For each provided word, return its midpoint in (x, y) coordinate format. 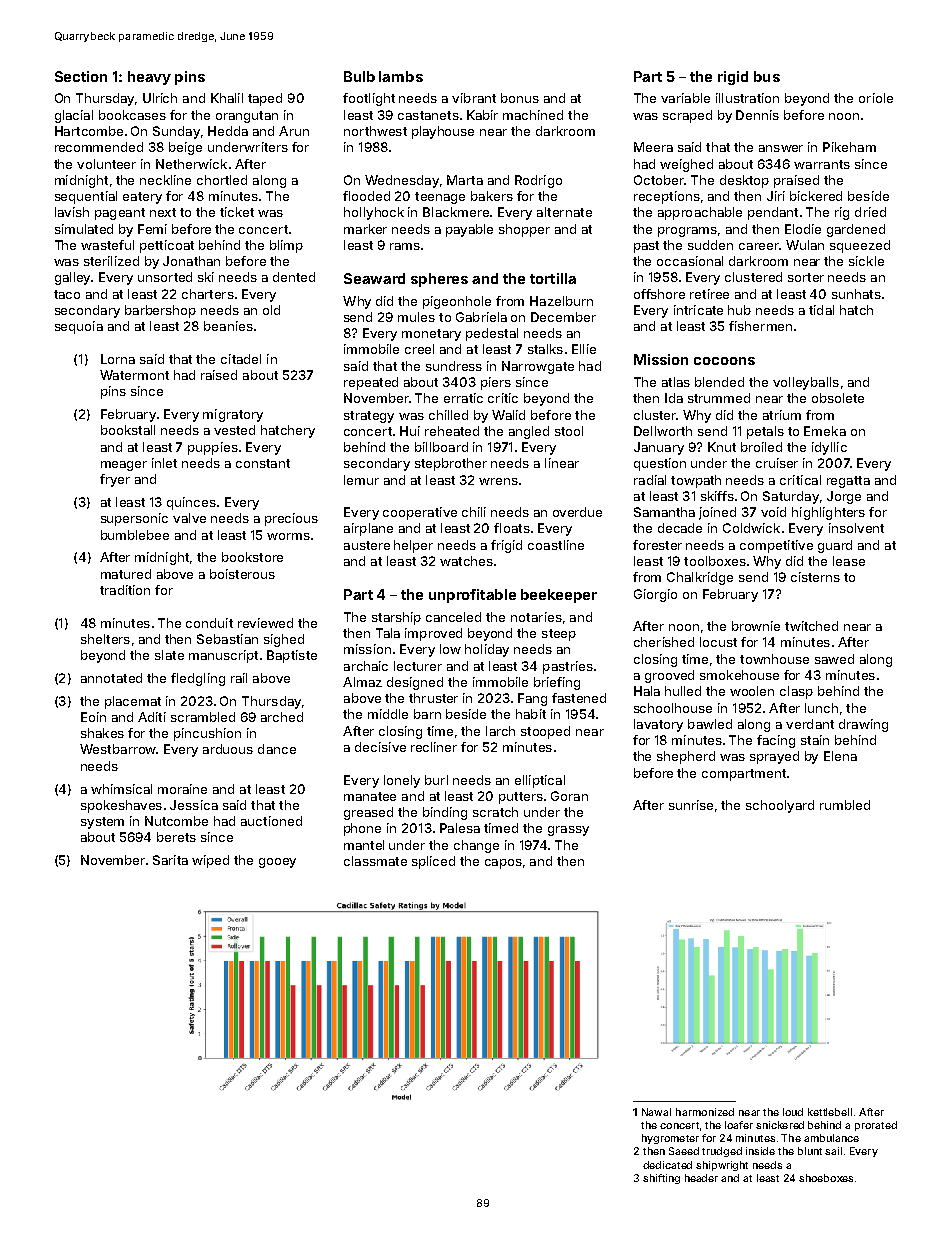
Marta (465, 180)
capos (503, 864)
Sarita (170, 860)
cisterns (815, 577)
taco (67, 294)
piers (496, 383)
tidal (821, 310)
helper (413, 546)
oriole (876, 98)
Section (81, 76)
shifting (661, 1179)
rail (239, 678)
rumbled (845, 805)
